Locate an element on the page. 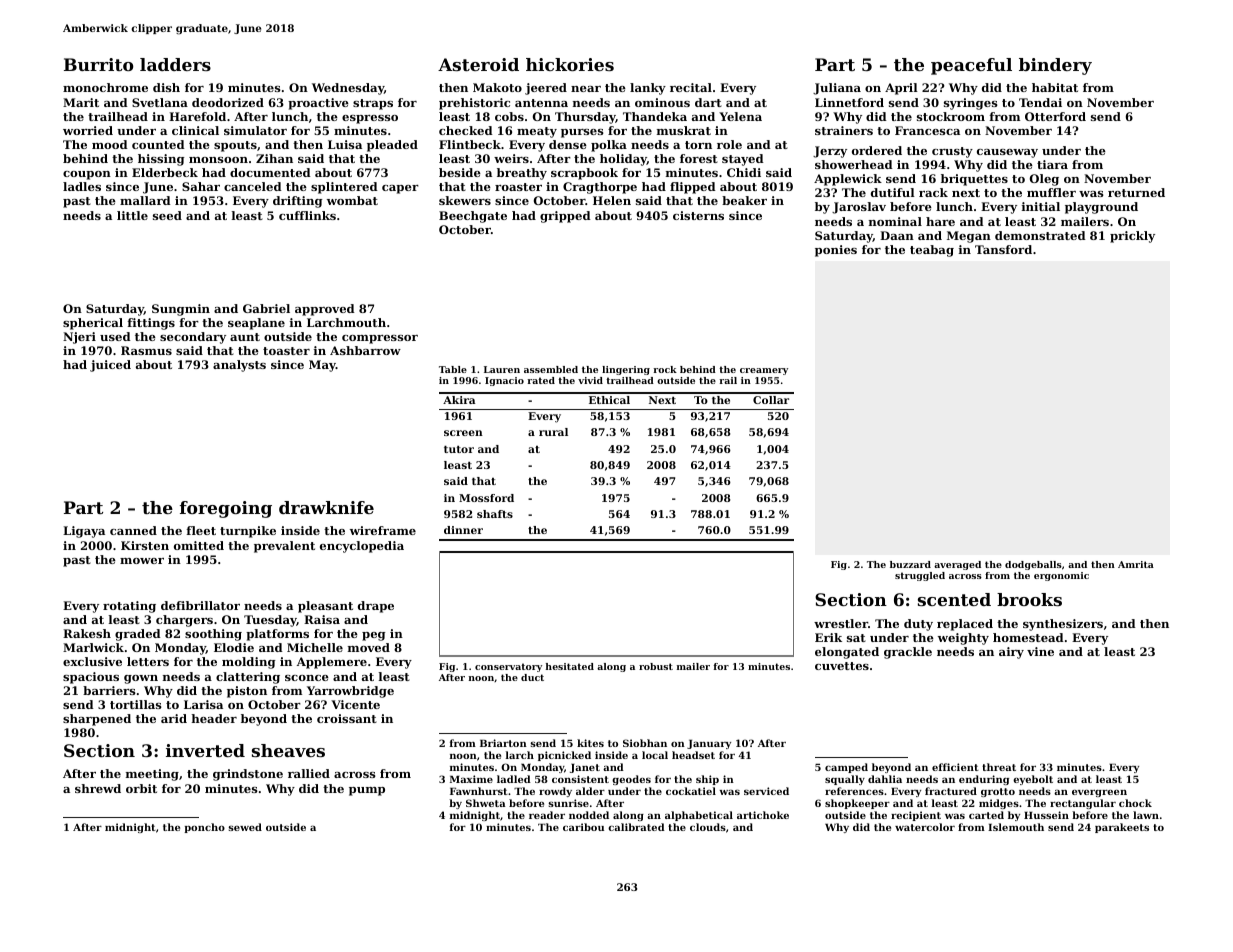 The image size is (1233, 952). drape is located at coordinates (376, 607).
